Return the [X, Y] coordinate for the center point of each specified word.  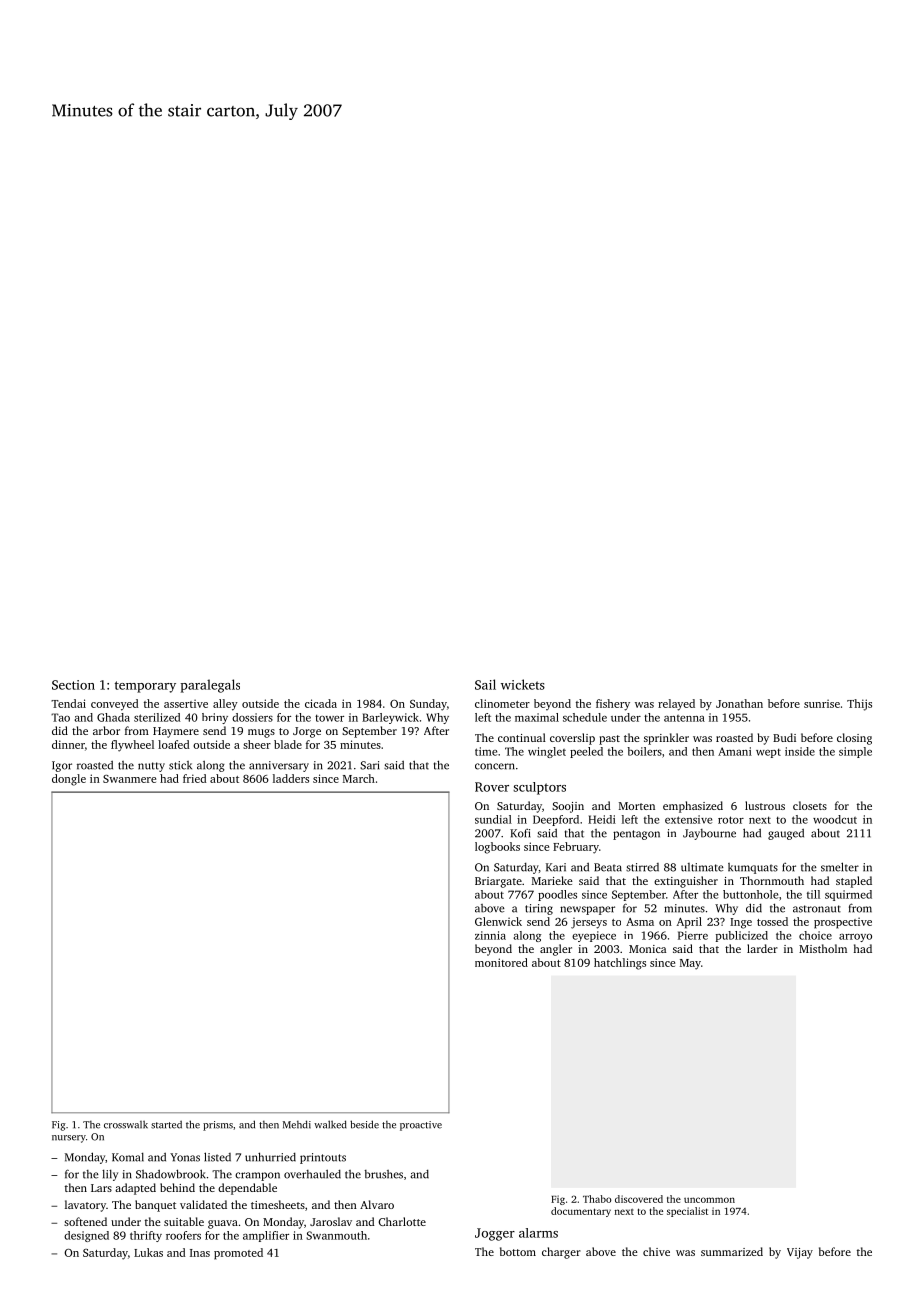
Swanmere [129, 779]
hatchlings [620, 964]
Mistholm [823, 948]
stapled [854, 882]
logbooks [497, 848]
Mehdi [297, 1124]
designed [86, 1236]
